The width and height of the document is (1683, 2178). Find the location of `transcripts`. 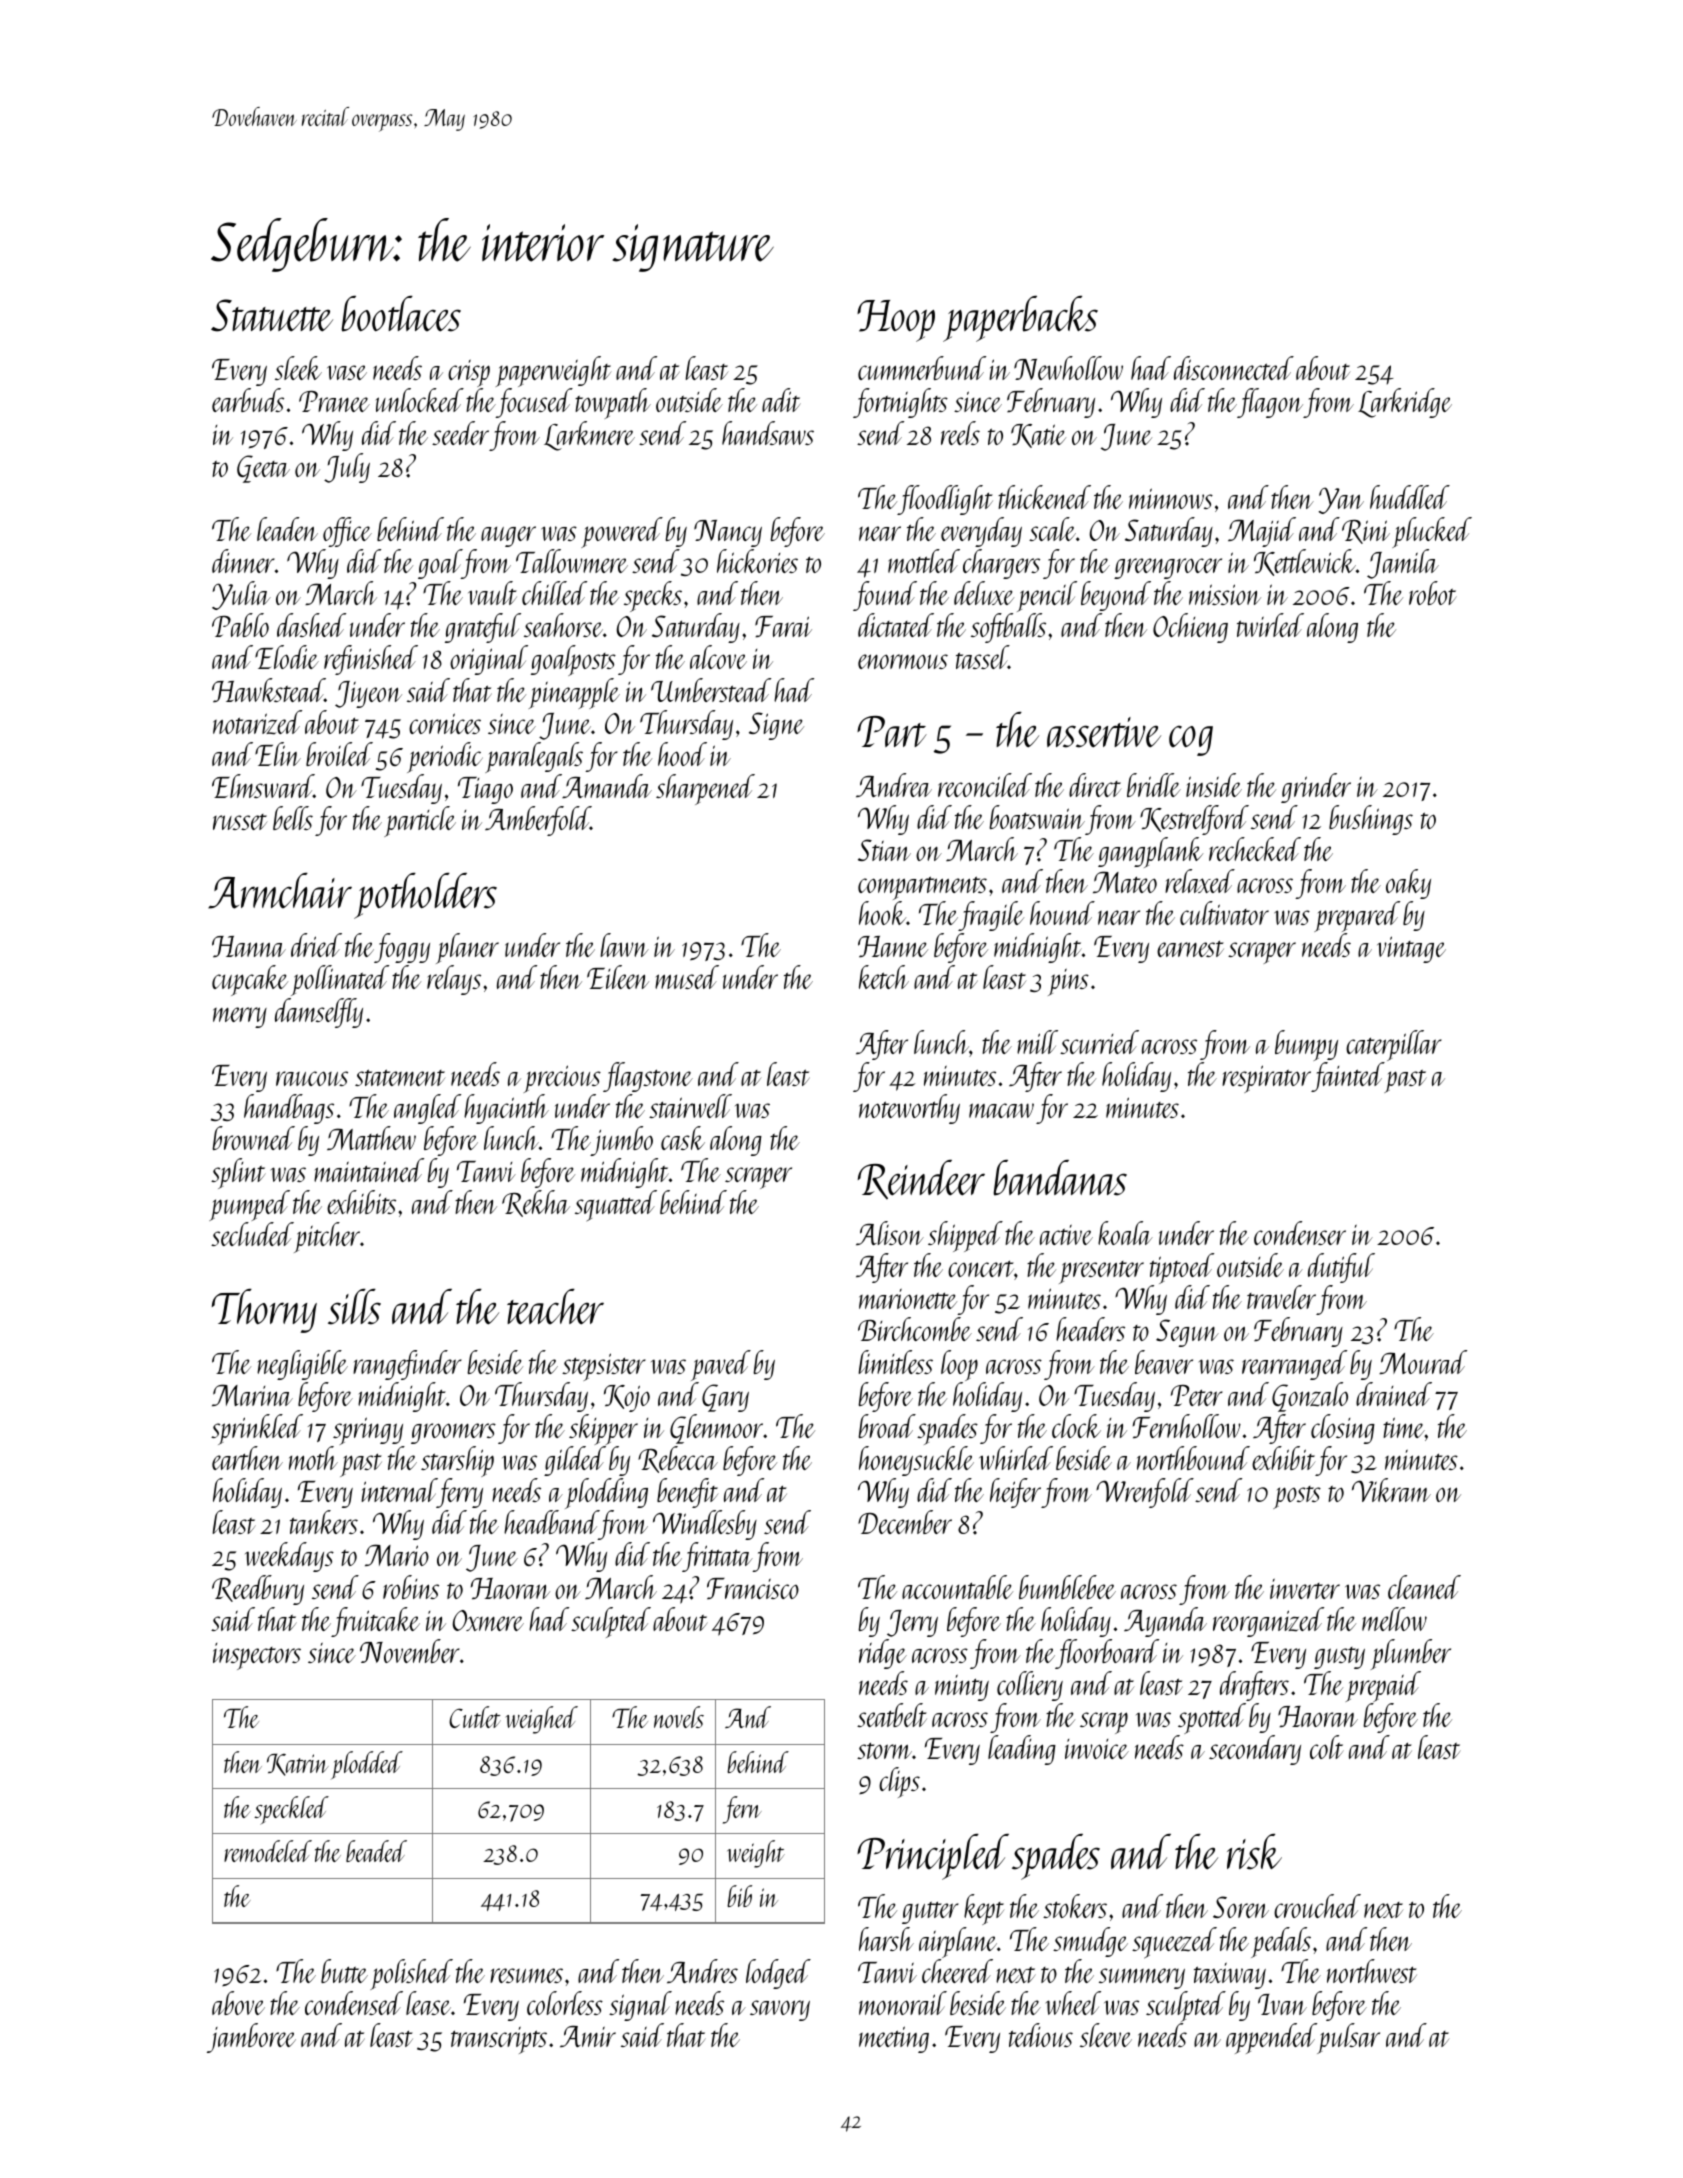

transcripts is located at coordinates (499, 2040).
